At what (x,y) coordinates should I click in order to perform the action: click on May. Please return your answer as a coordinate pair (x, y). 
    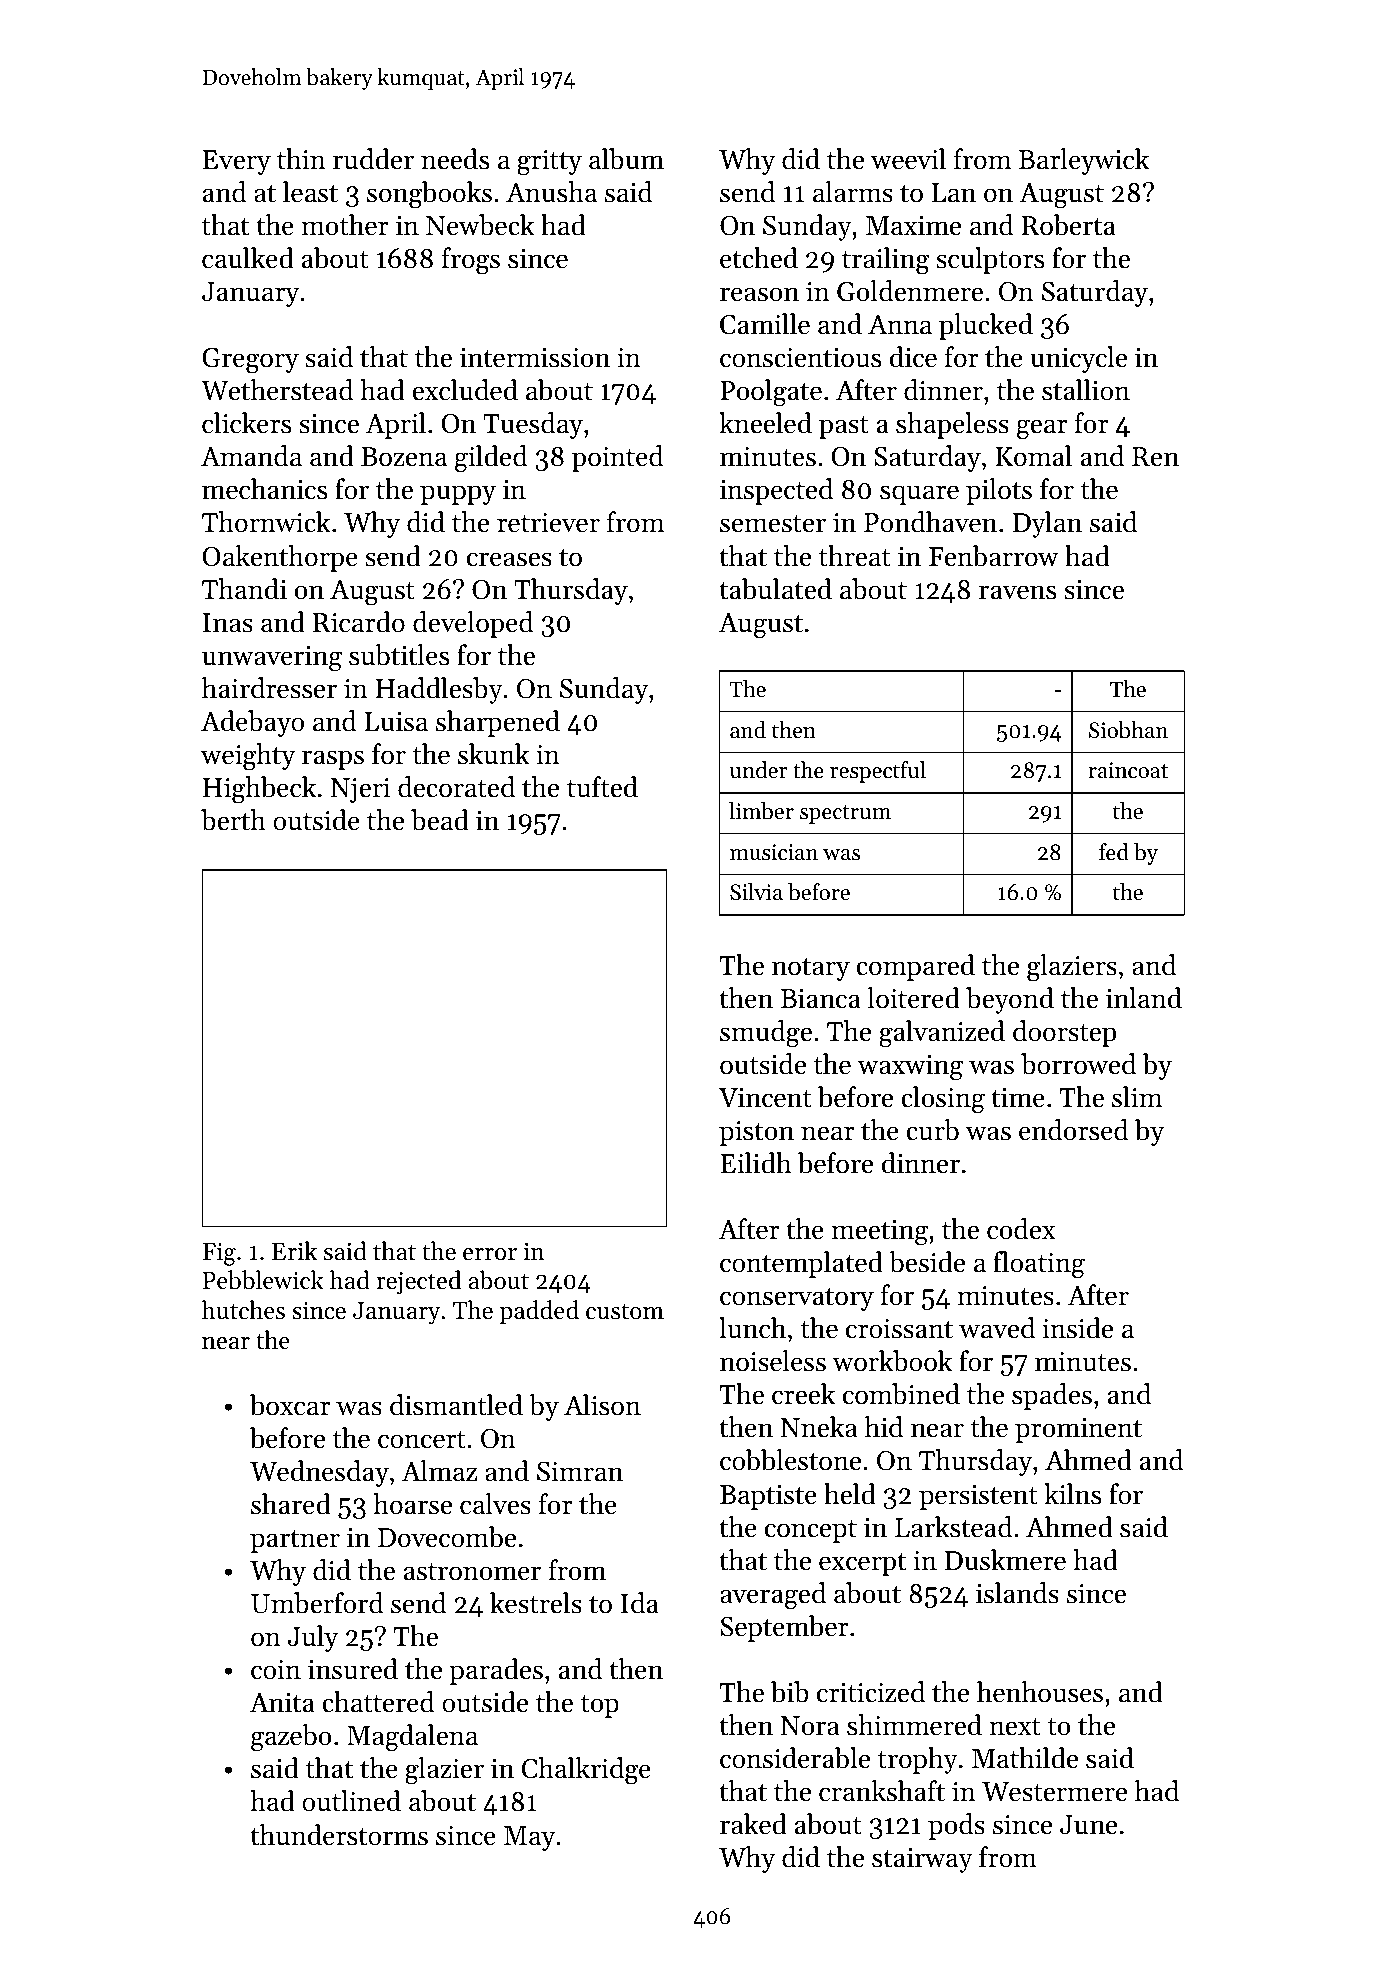
    Looking at the image, I should click on (529, 1838).
